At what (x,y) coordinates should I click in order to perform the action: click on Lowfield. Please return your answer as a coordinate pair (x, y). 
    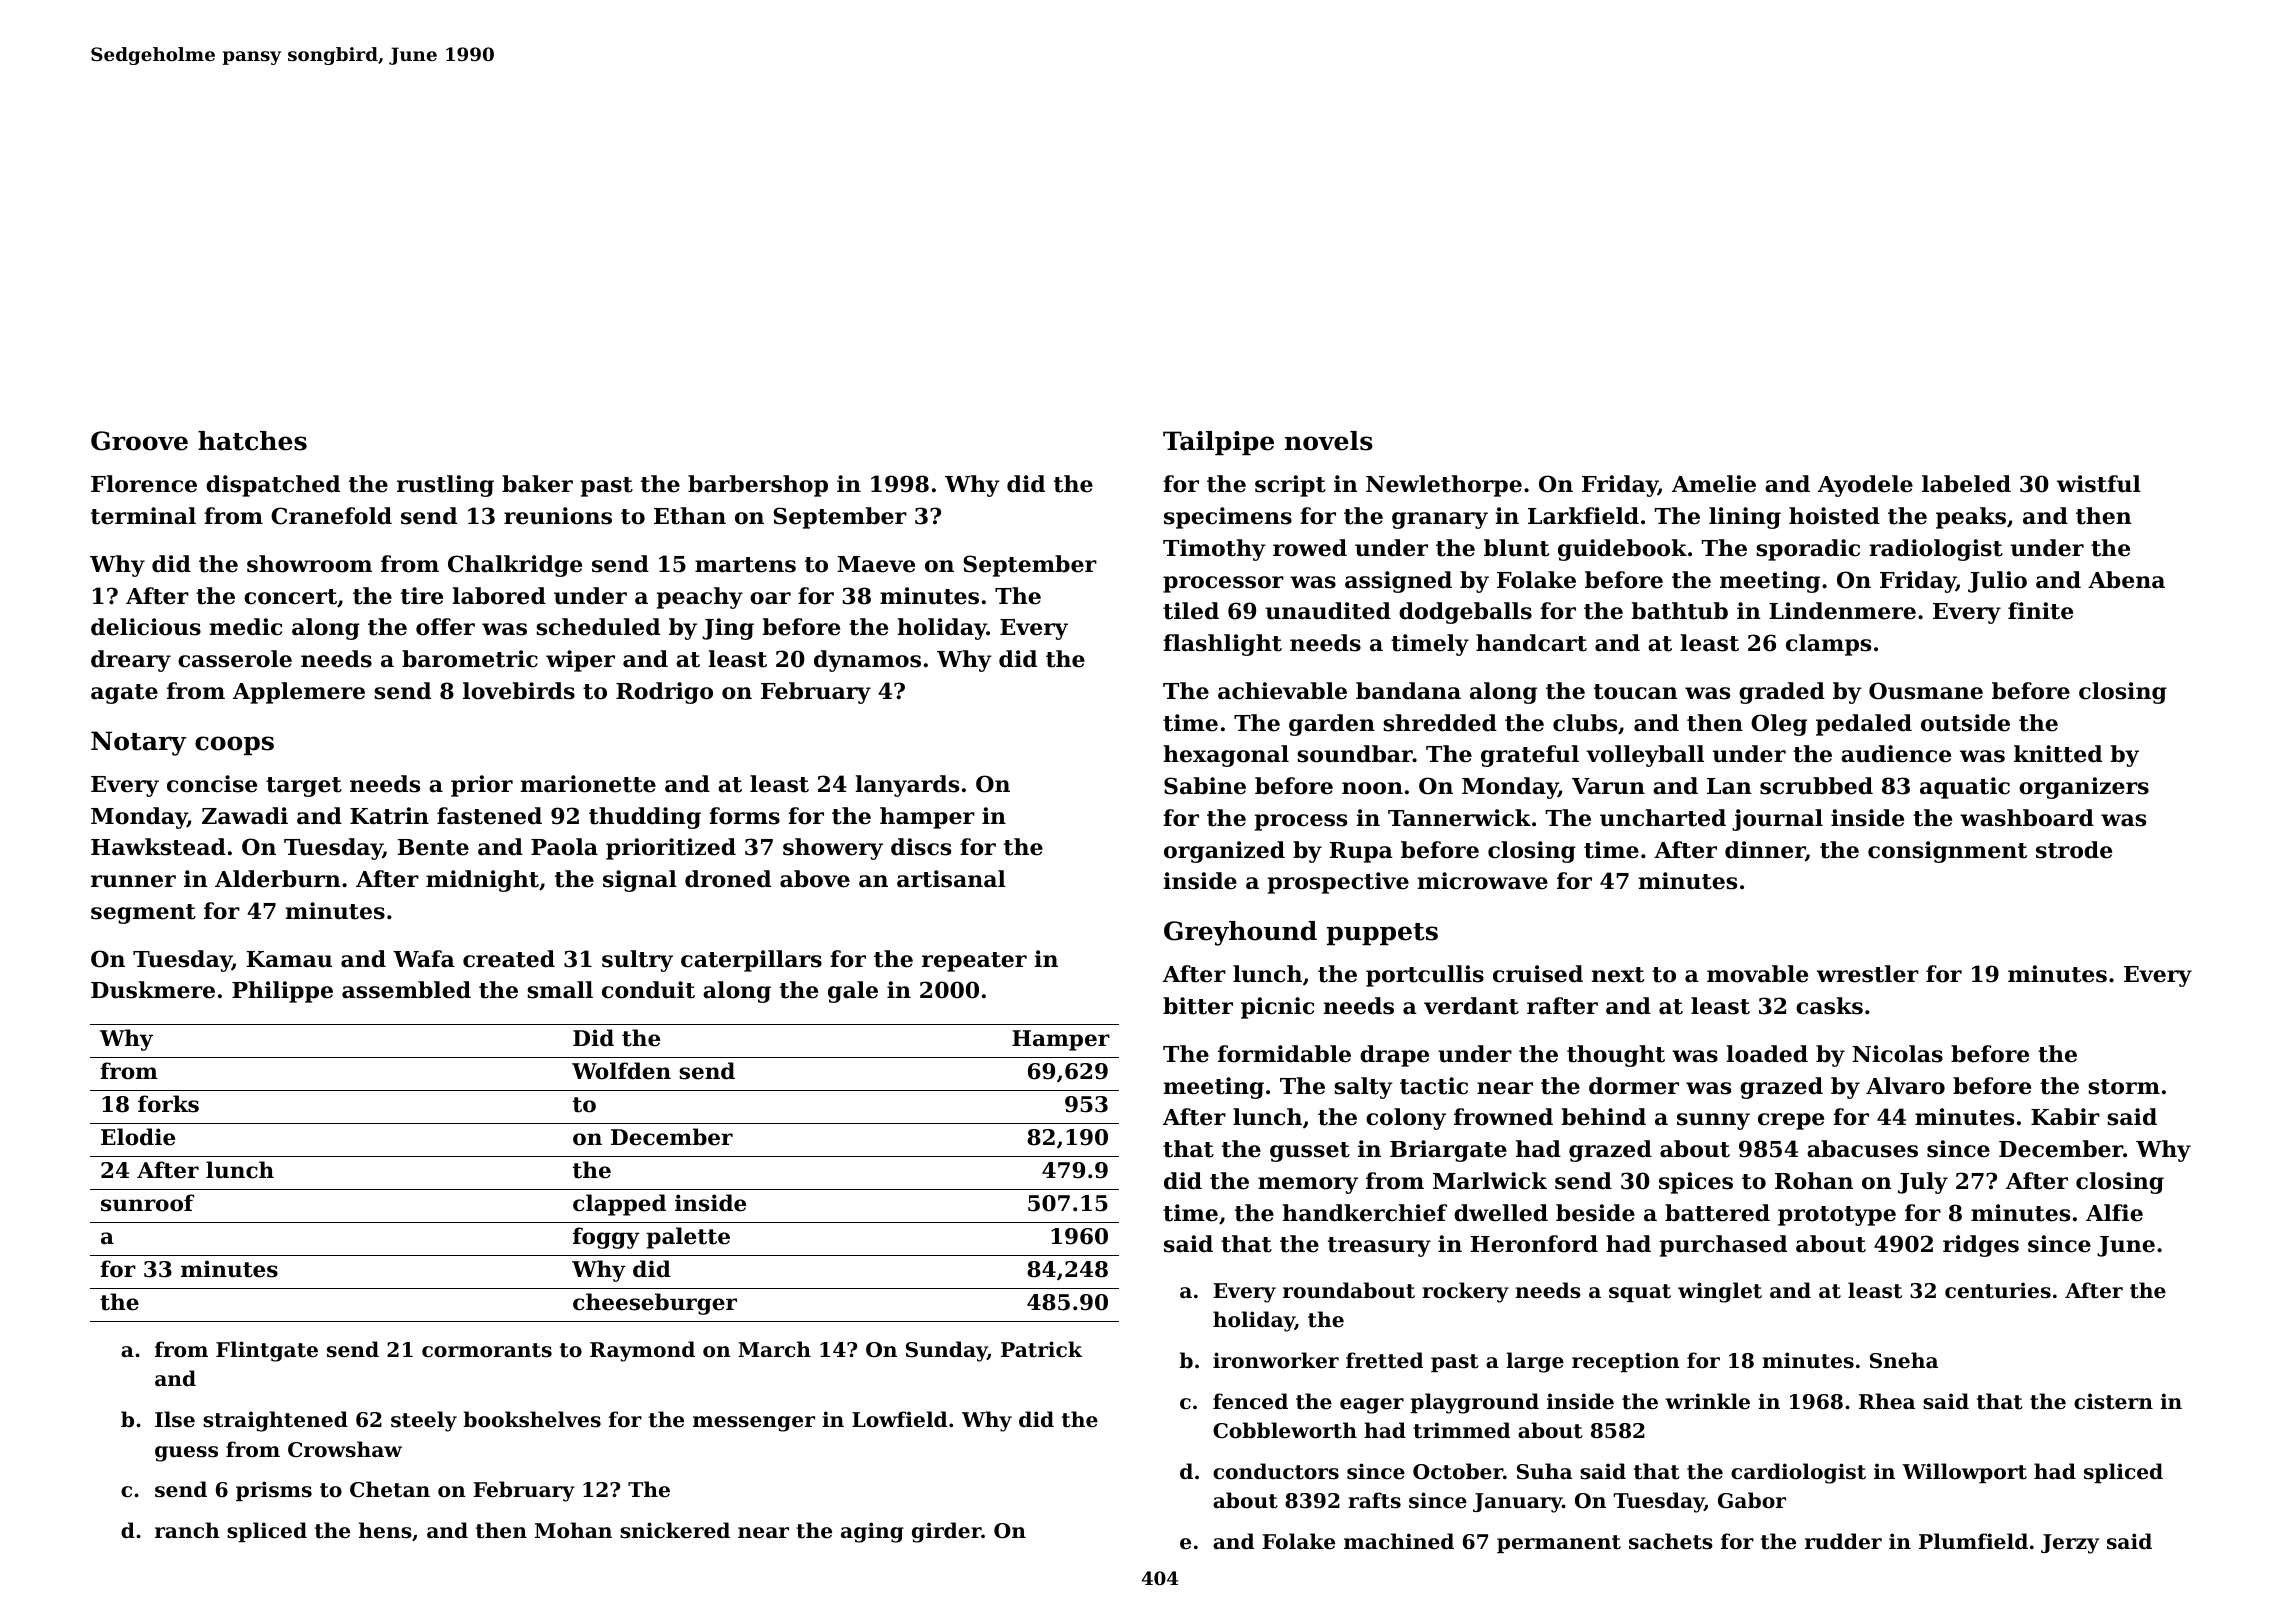
    Looking at the image, I should click on (899, 1419).
